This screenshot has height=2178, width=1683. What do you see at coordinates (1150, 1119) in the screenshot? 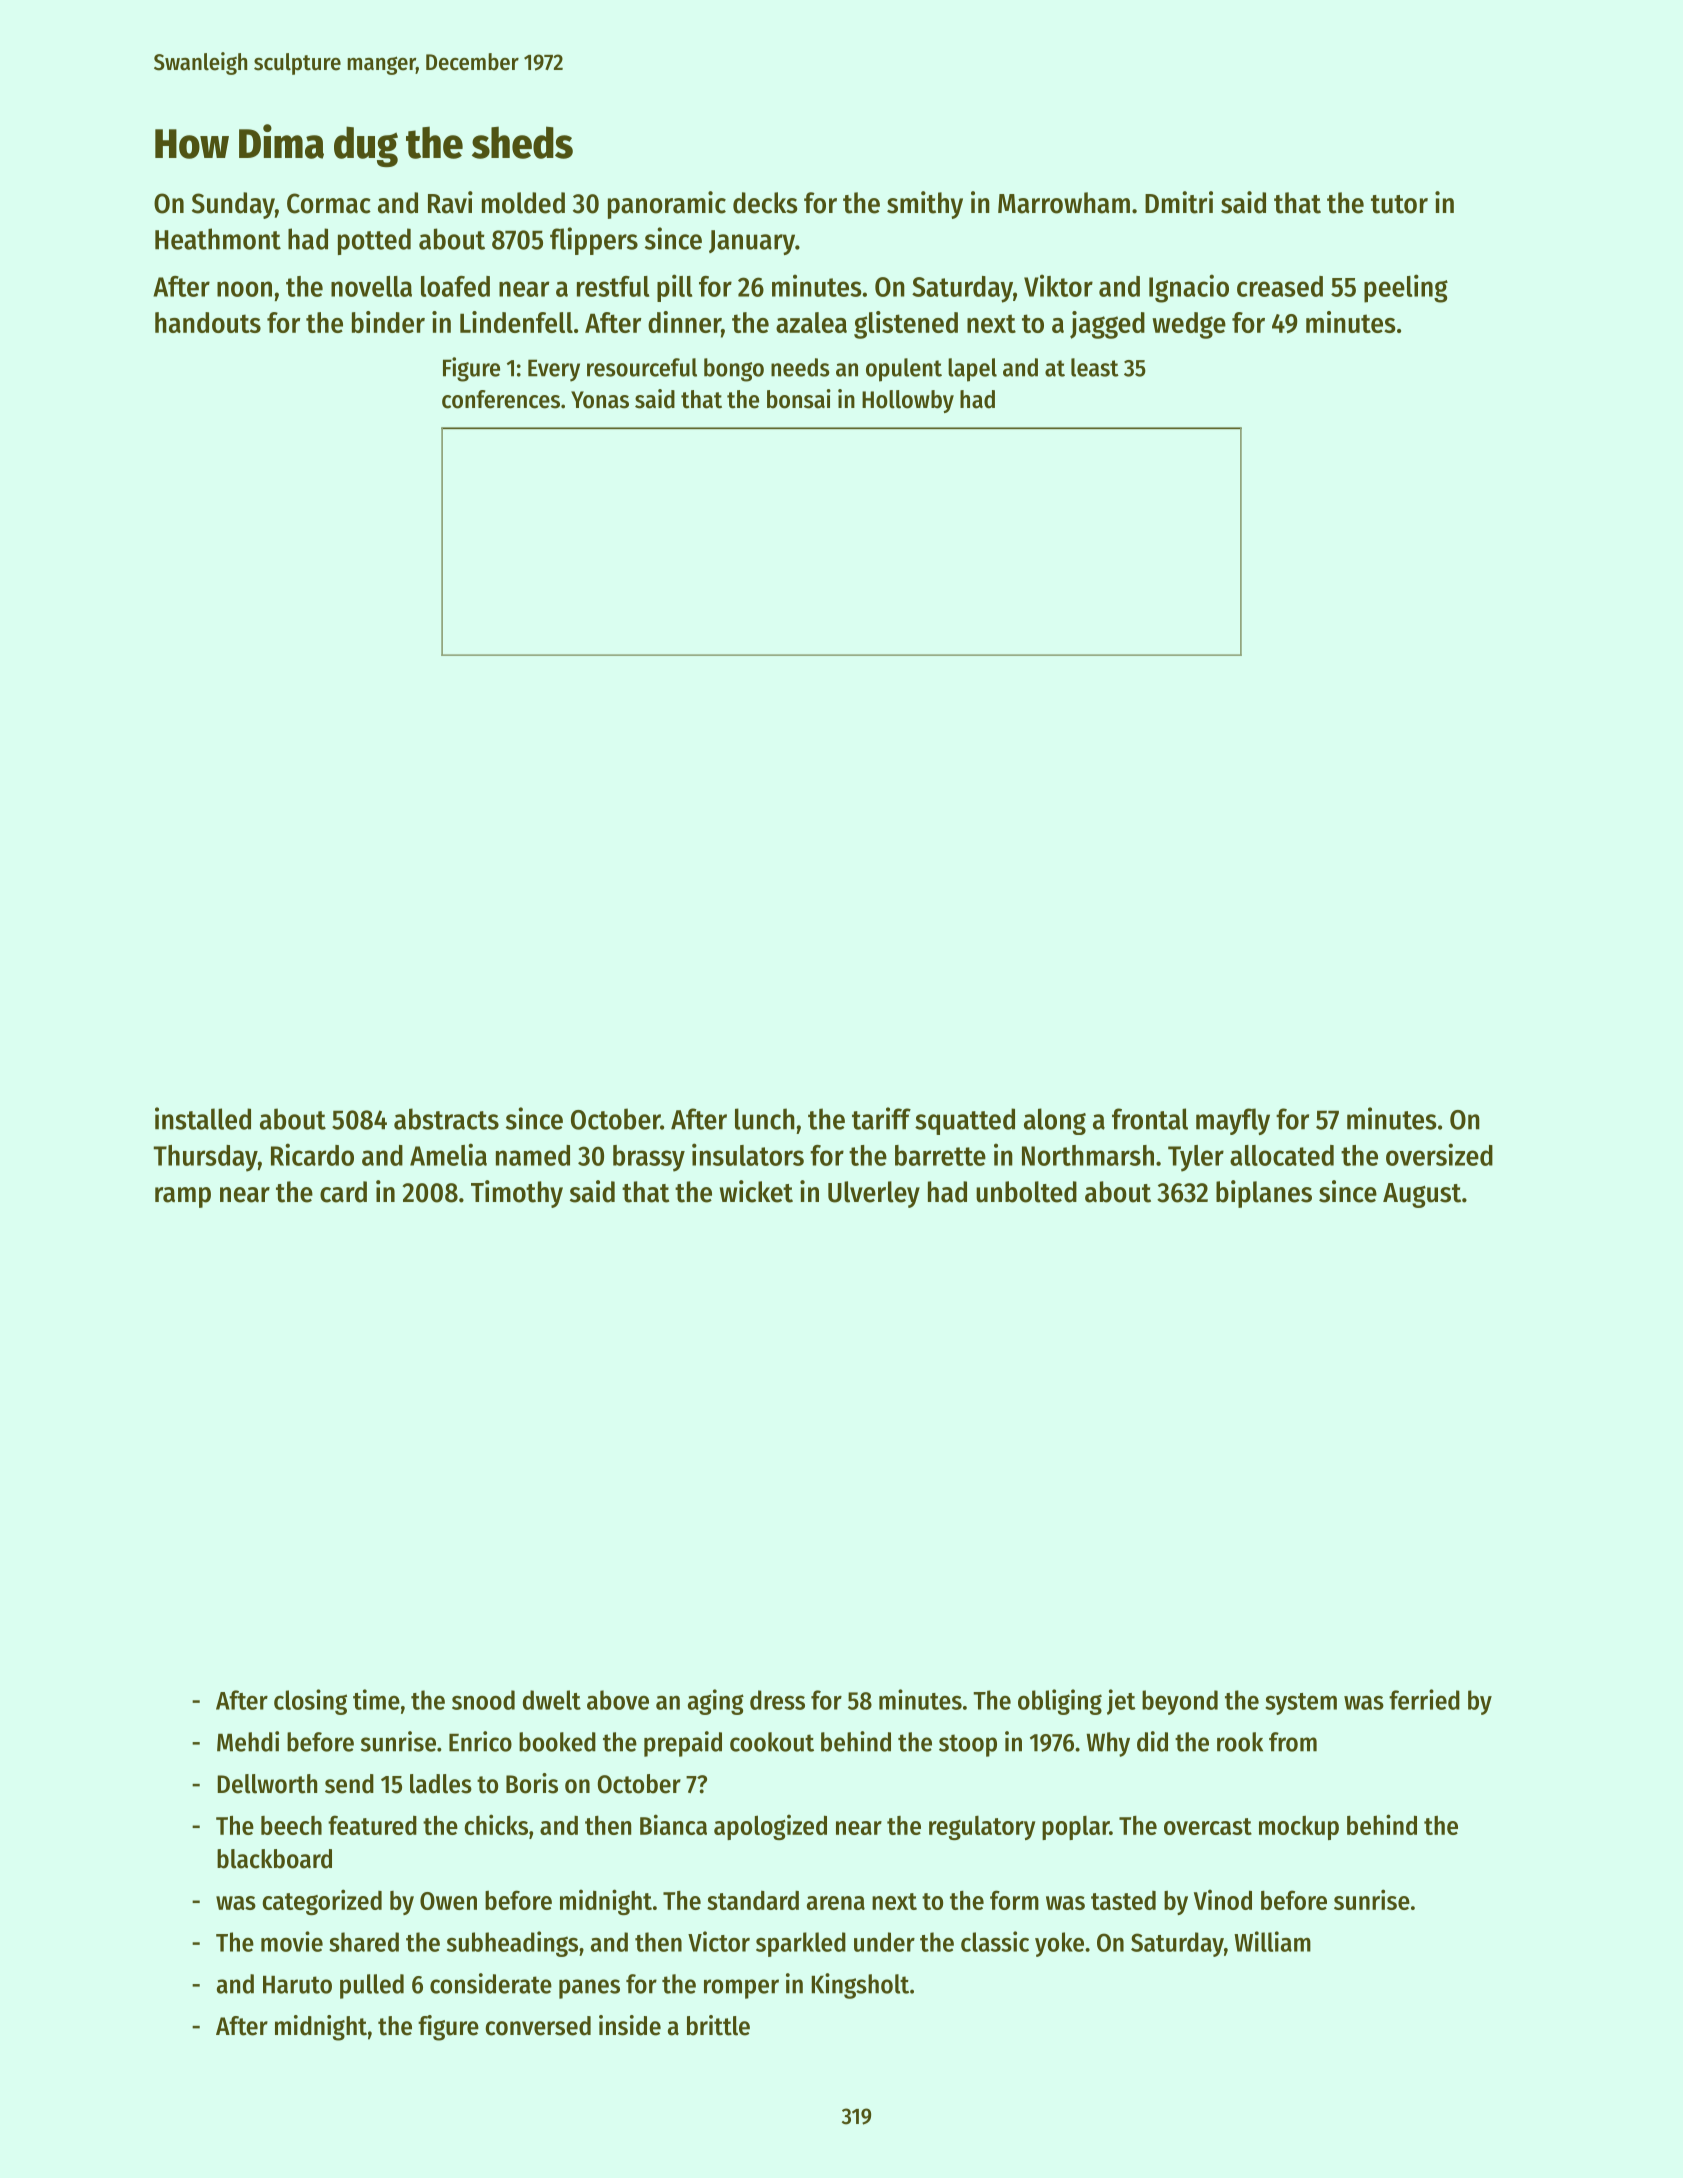
I see `frontal` at bounding box center [1150, 1119].
